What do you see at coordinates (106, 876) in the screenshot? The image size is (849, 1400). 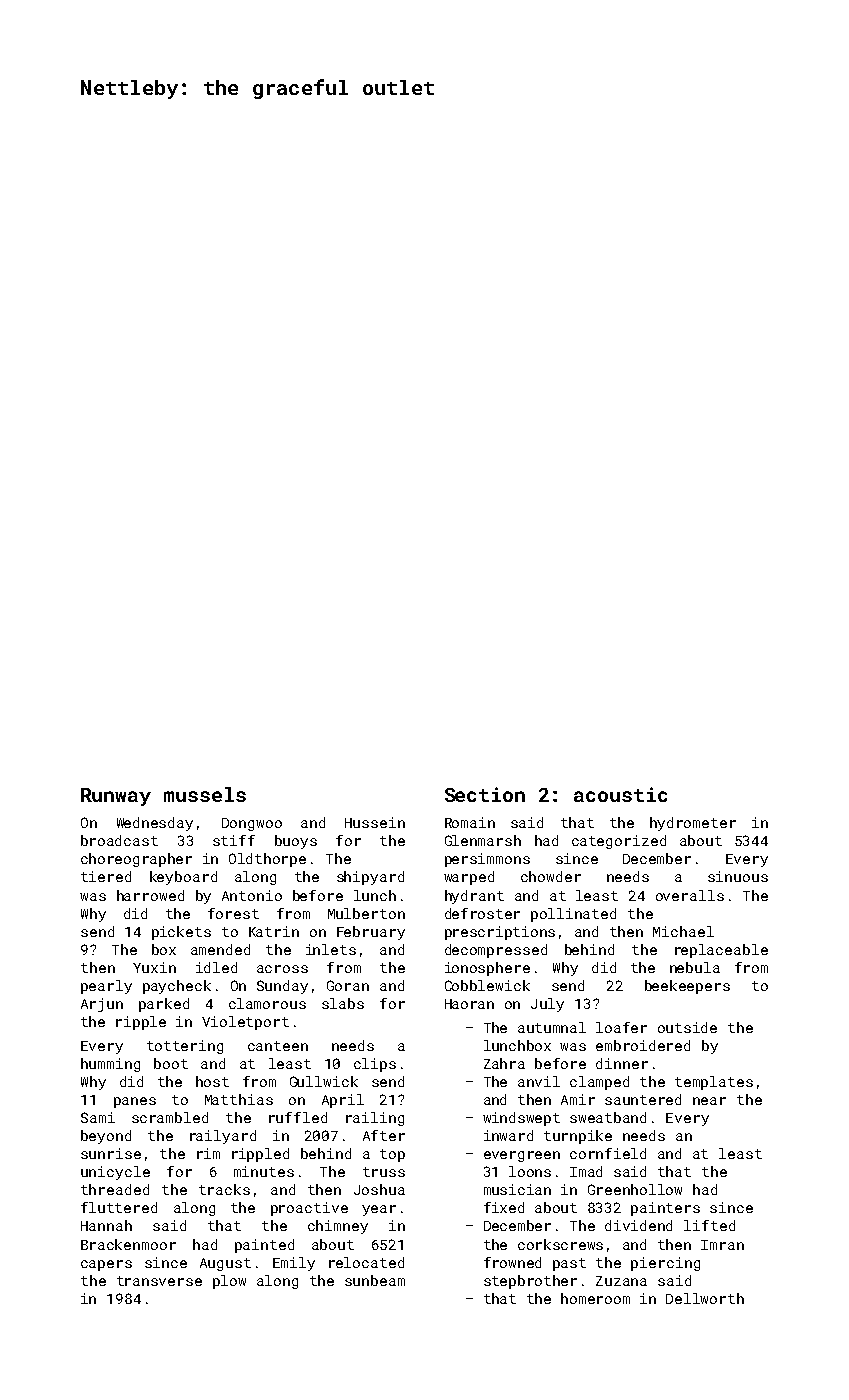 I see `tiered` at bounding box center [106, 876].
